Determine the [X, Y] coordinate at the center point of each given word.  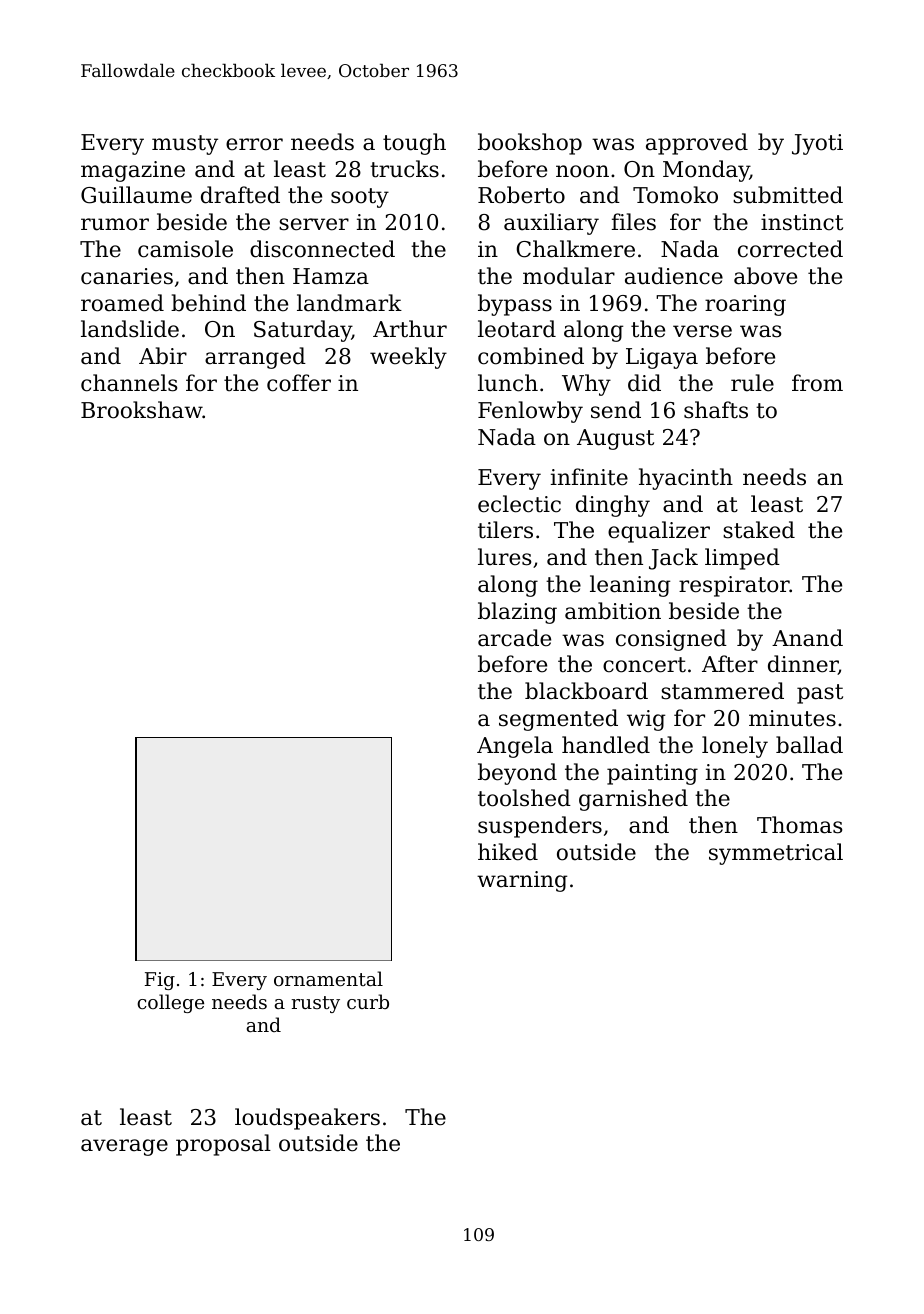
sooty [360, 198]
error [254, 144]
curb [368, 1001]
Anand [807, 638]
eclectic [519, 504]
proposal [223, 1145]
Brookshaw [142, 410]
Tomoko [675, 195]
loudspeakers [307, 1119]
